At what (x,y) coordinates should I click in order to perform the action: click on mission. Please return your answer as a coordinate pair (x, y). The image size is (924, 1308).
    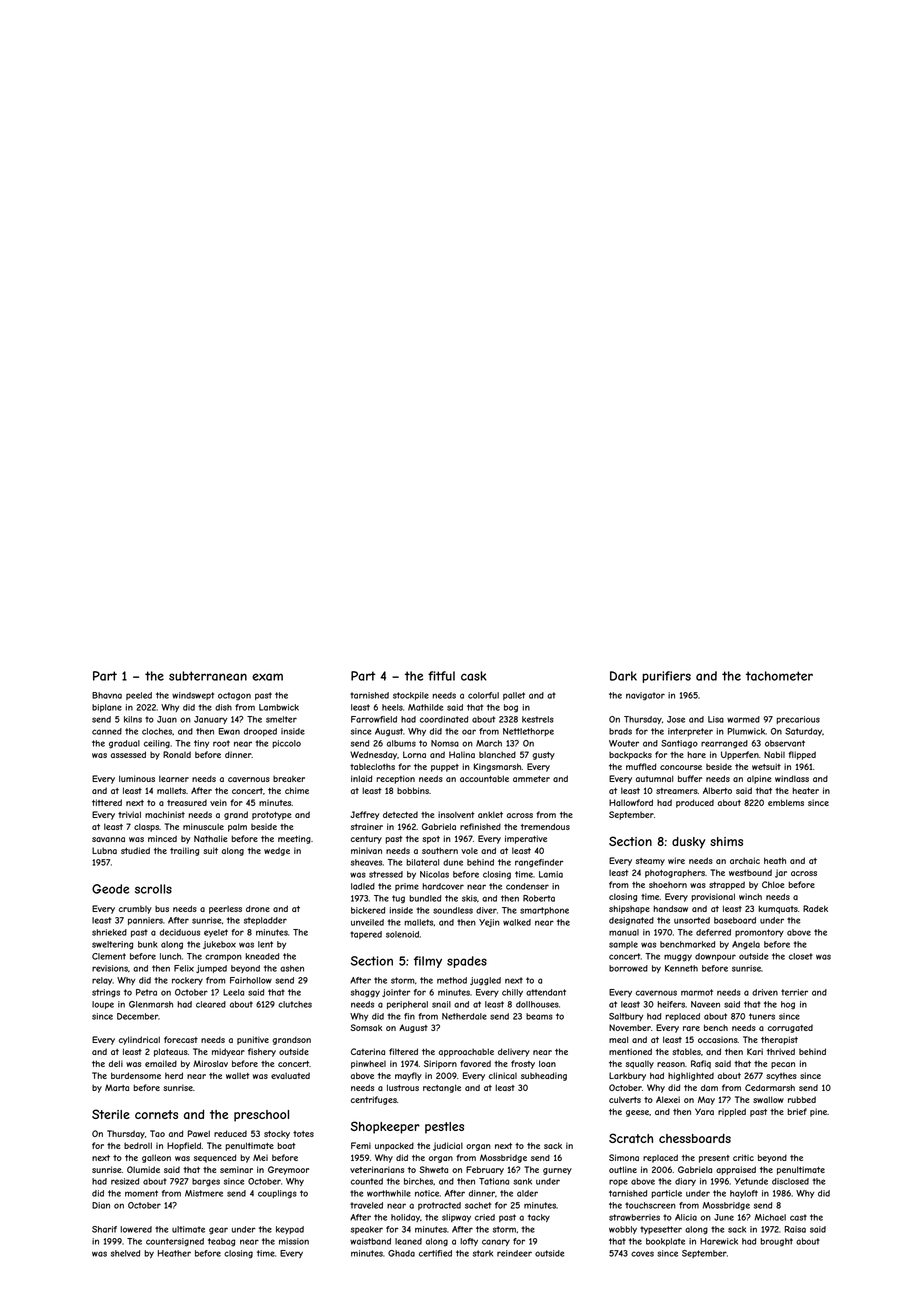
    Looking at the image, I should click on (294, 1241).
